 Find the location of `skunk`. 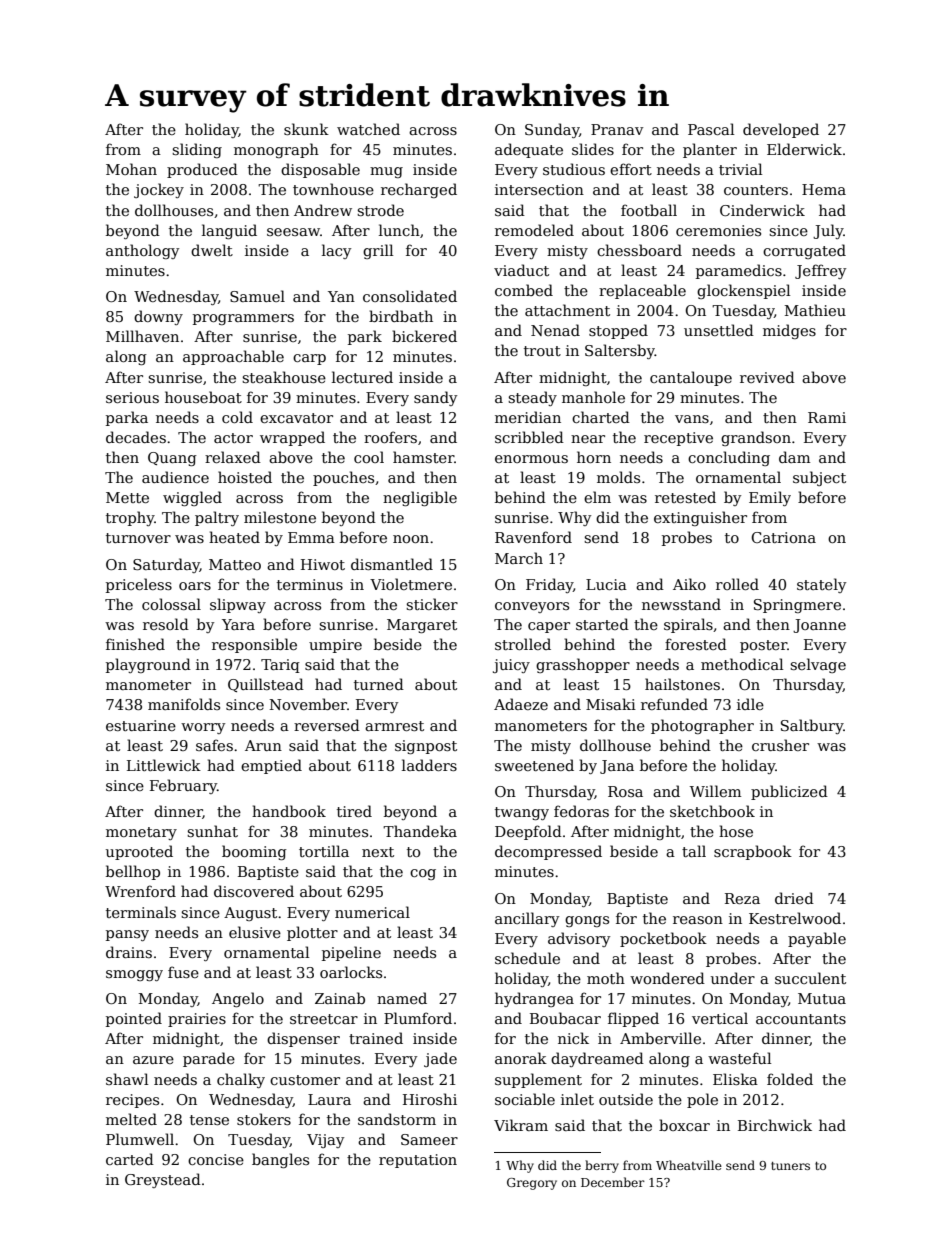

skunk is located at coordinates (306, 129).
